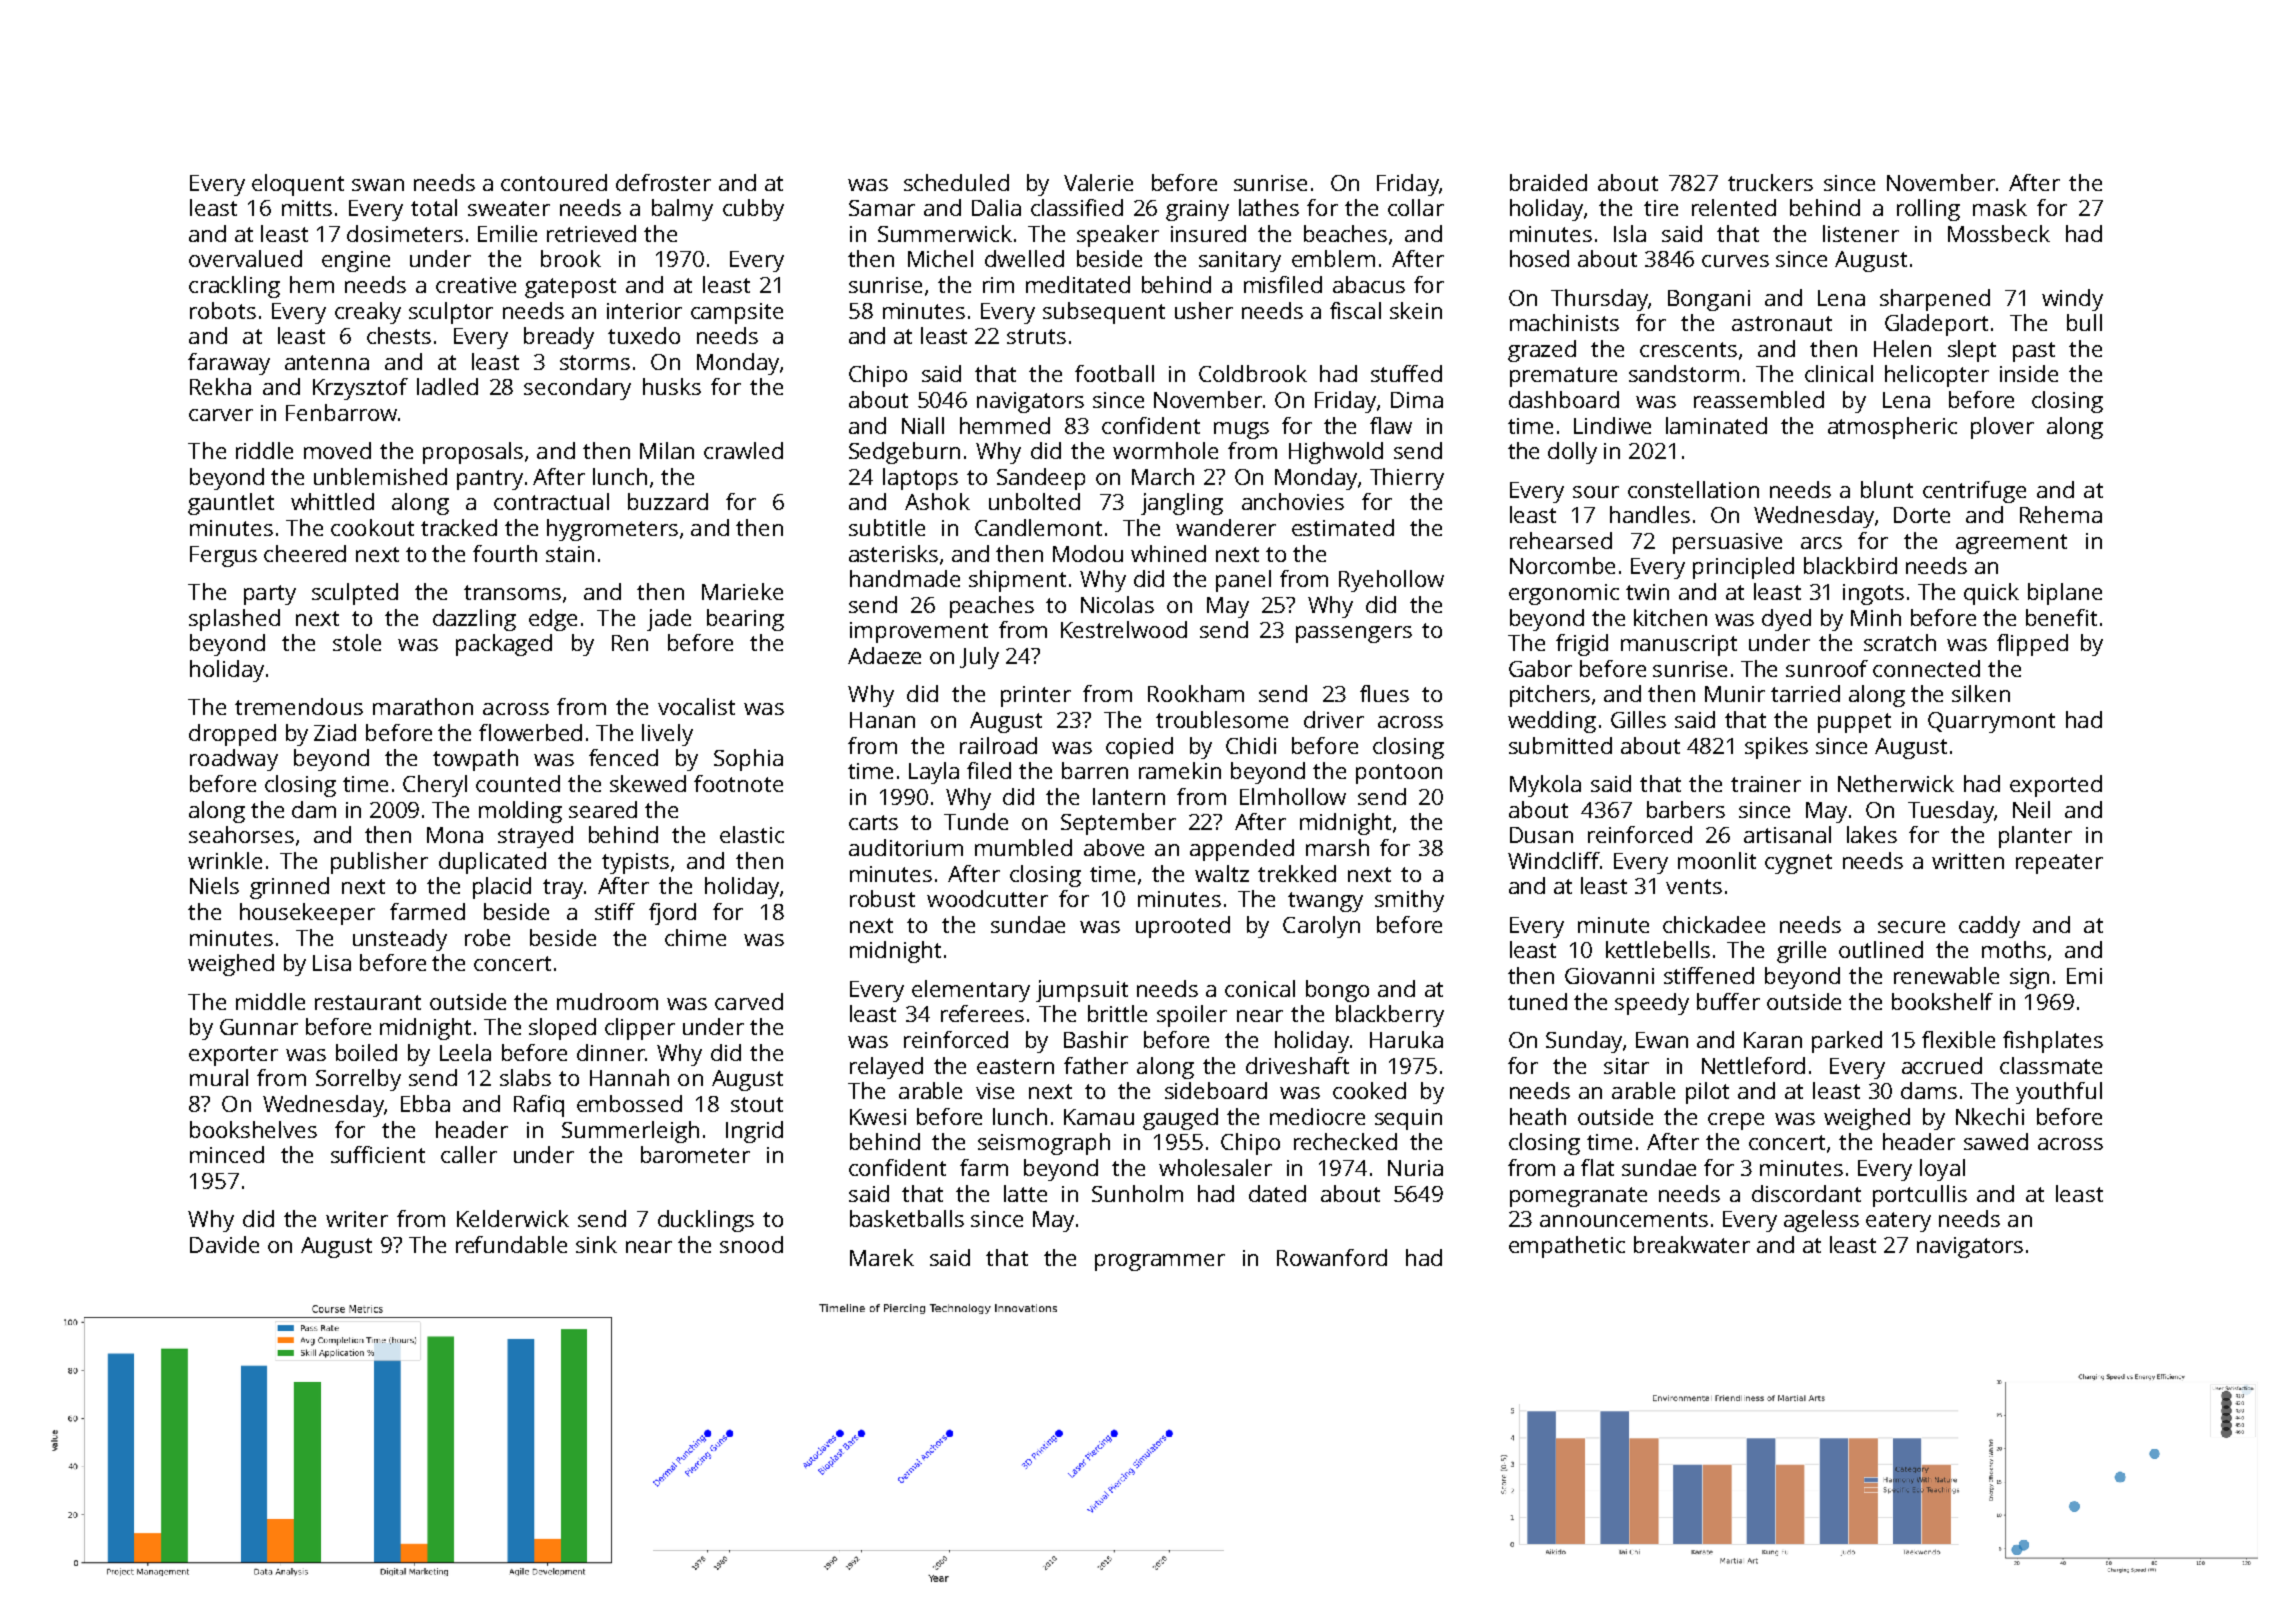  I want to click on Marek, so click(882, 1257).
